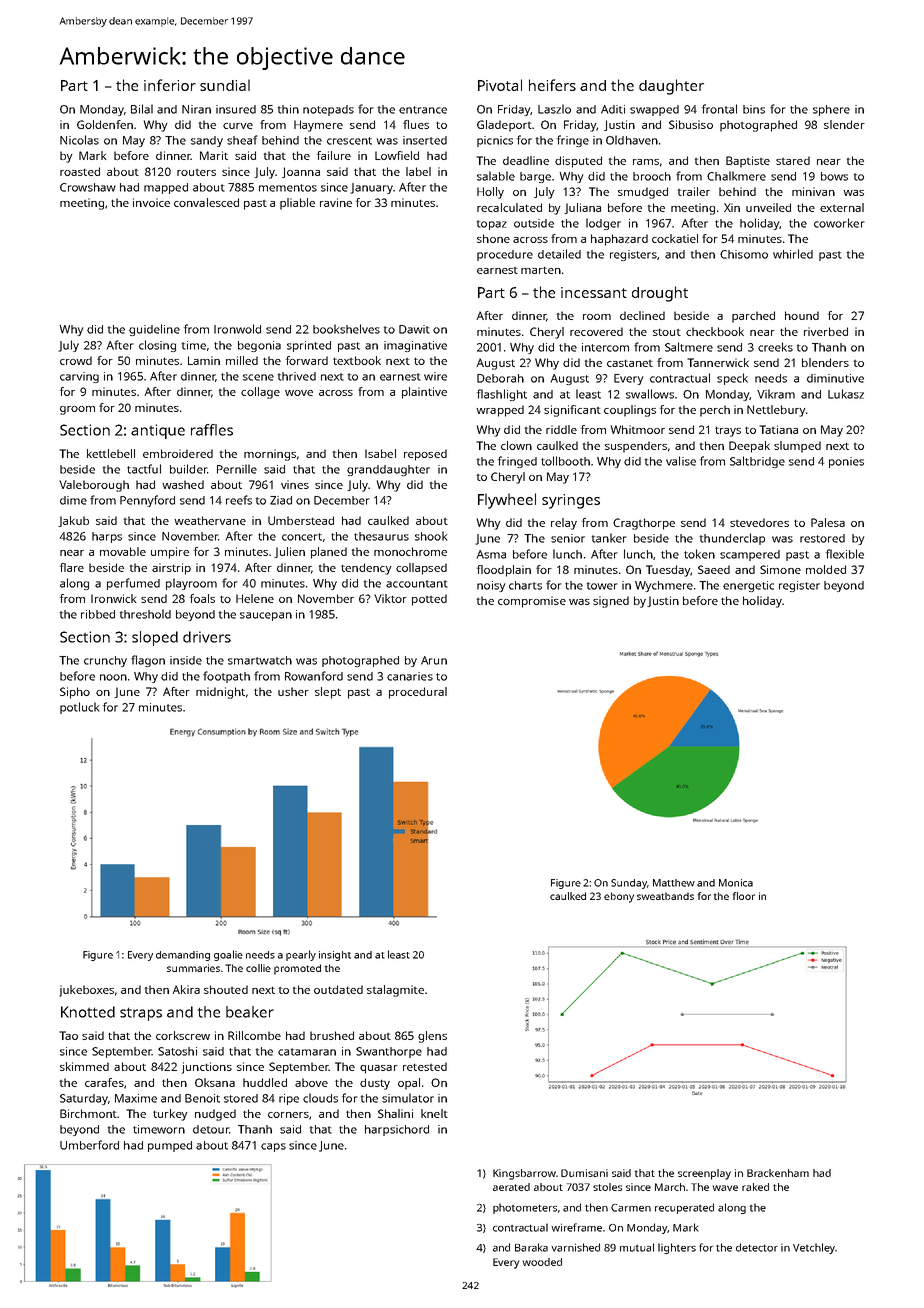 The height and width of the image is (1308, 924). I want to click on screenplay, so click(704, 1174).
